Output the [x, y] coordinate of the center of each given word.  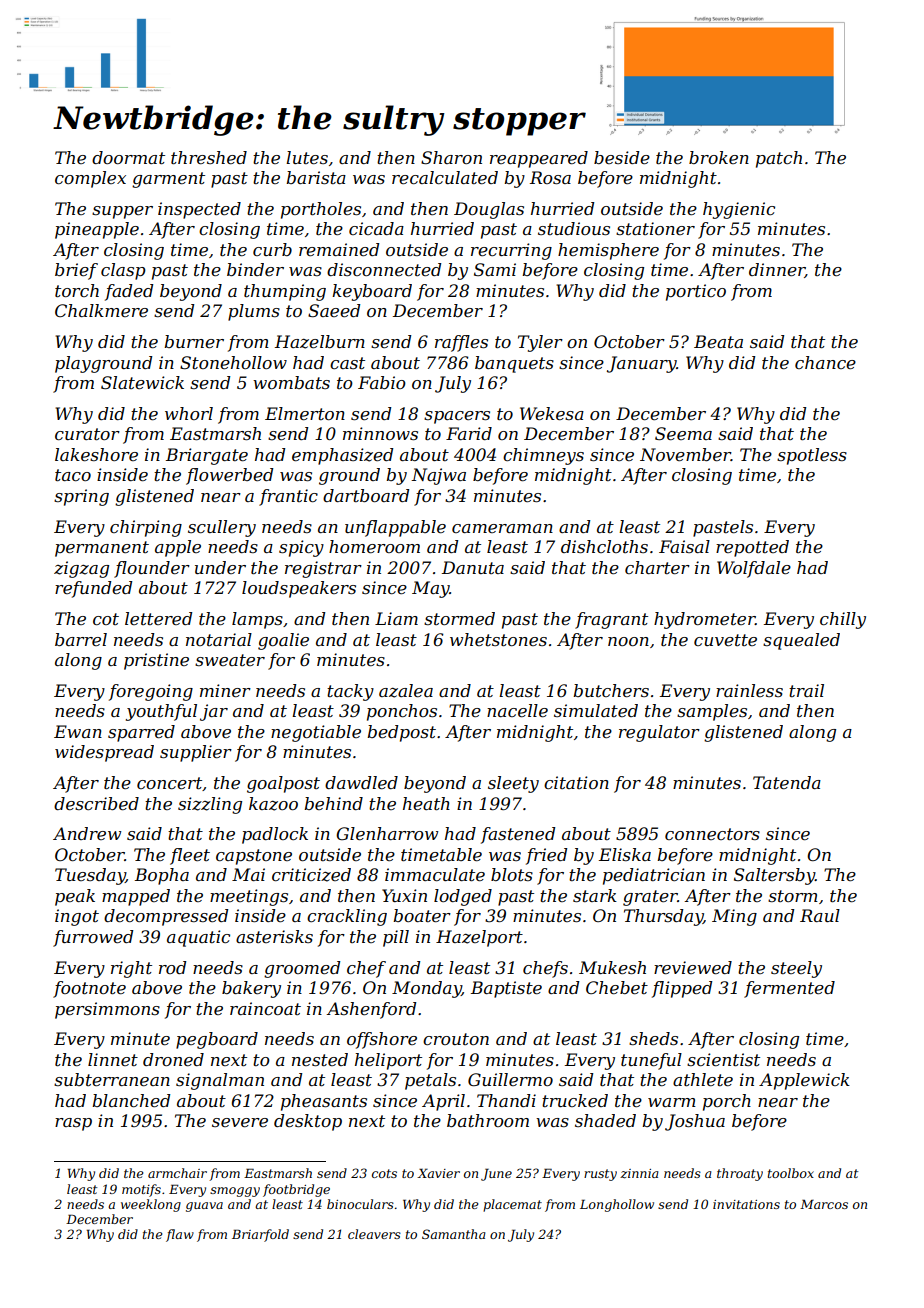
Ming [734, 917]
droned [173, 1059]
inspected [199, 210]
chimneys [543, 456]
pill [396, 938]
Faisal [684, 546]
